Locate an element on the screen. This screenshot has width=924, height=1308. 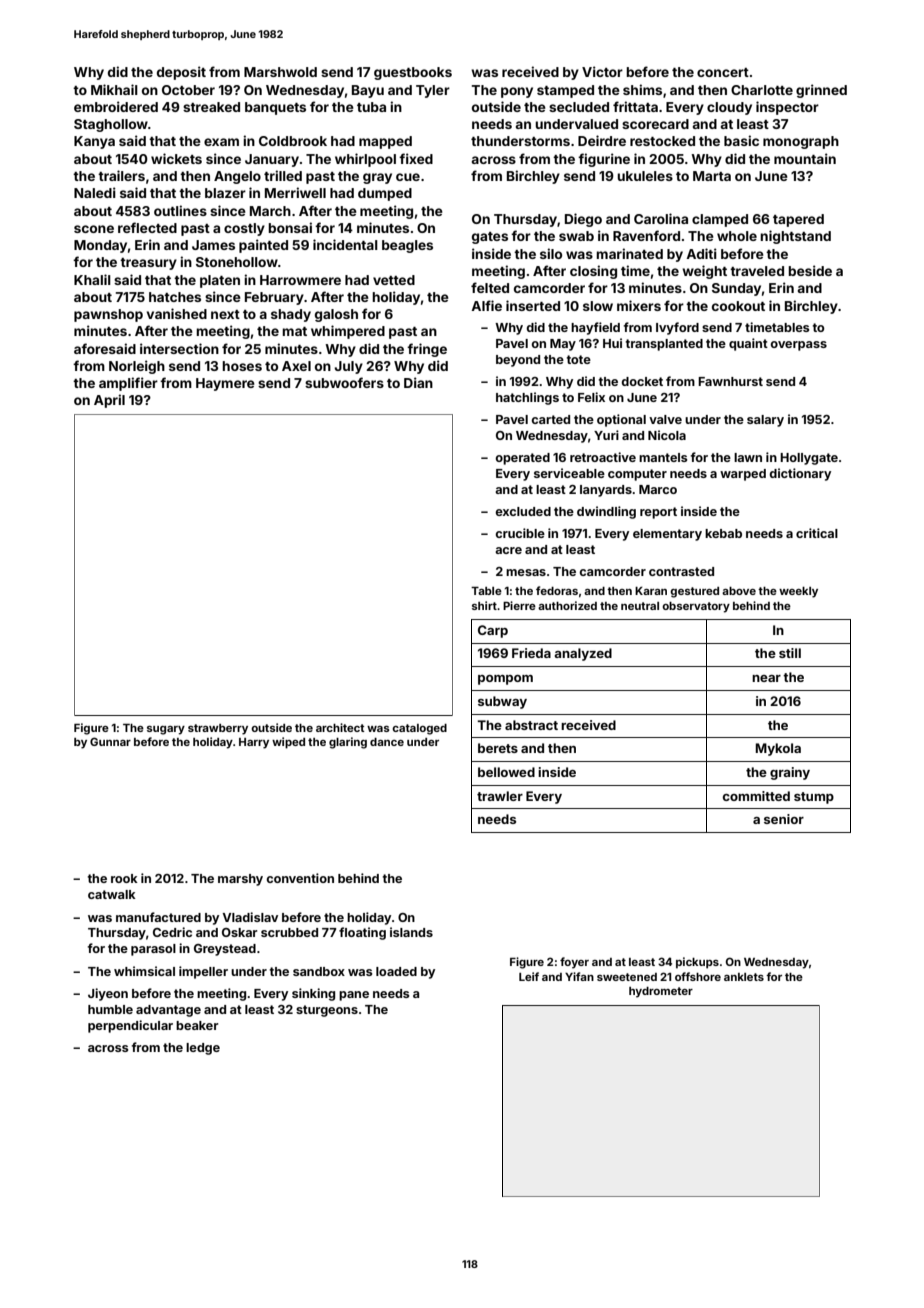
hatchlings is located at coordinates (527, 398).
